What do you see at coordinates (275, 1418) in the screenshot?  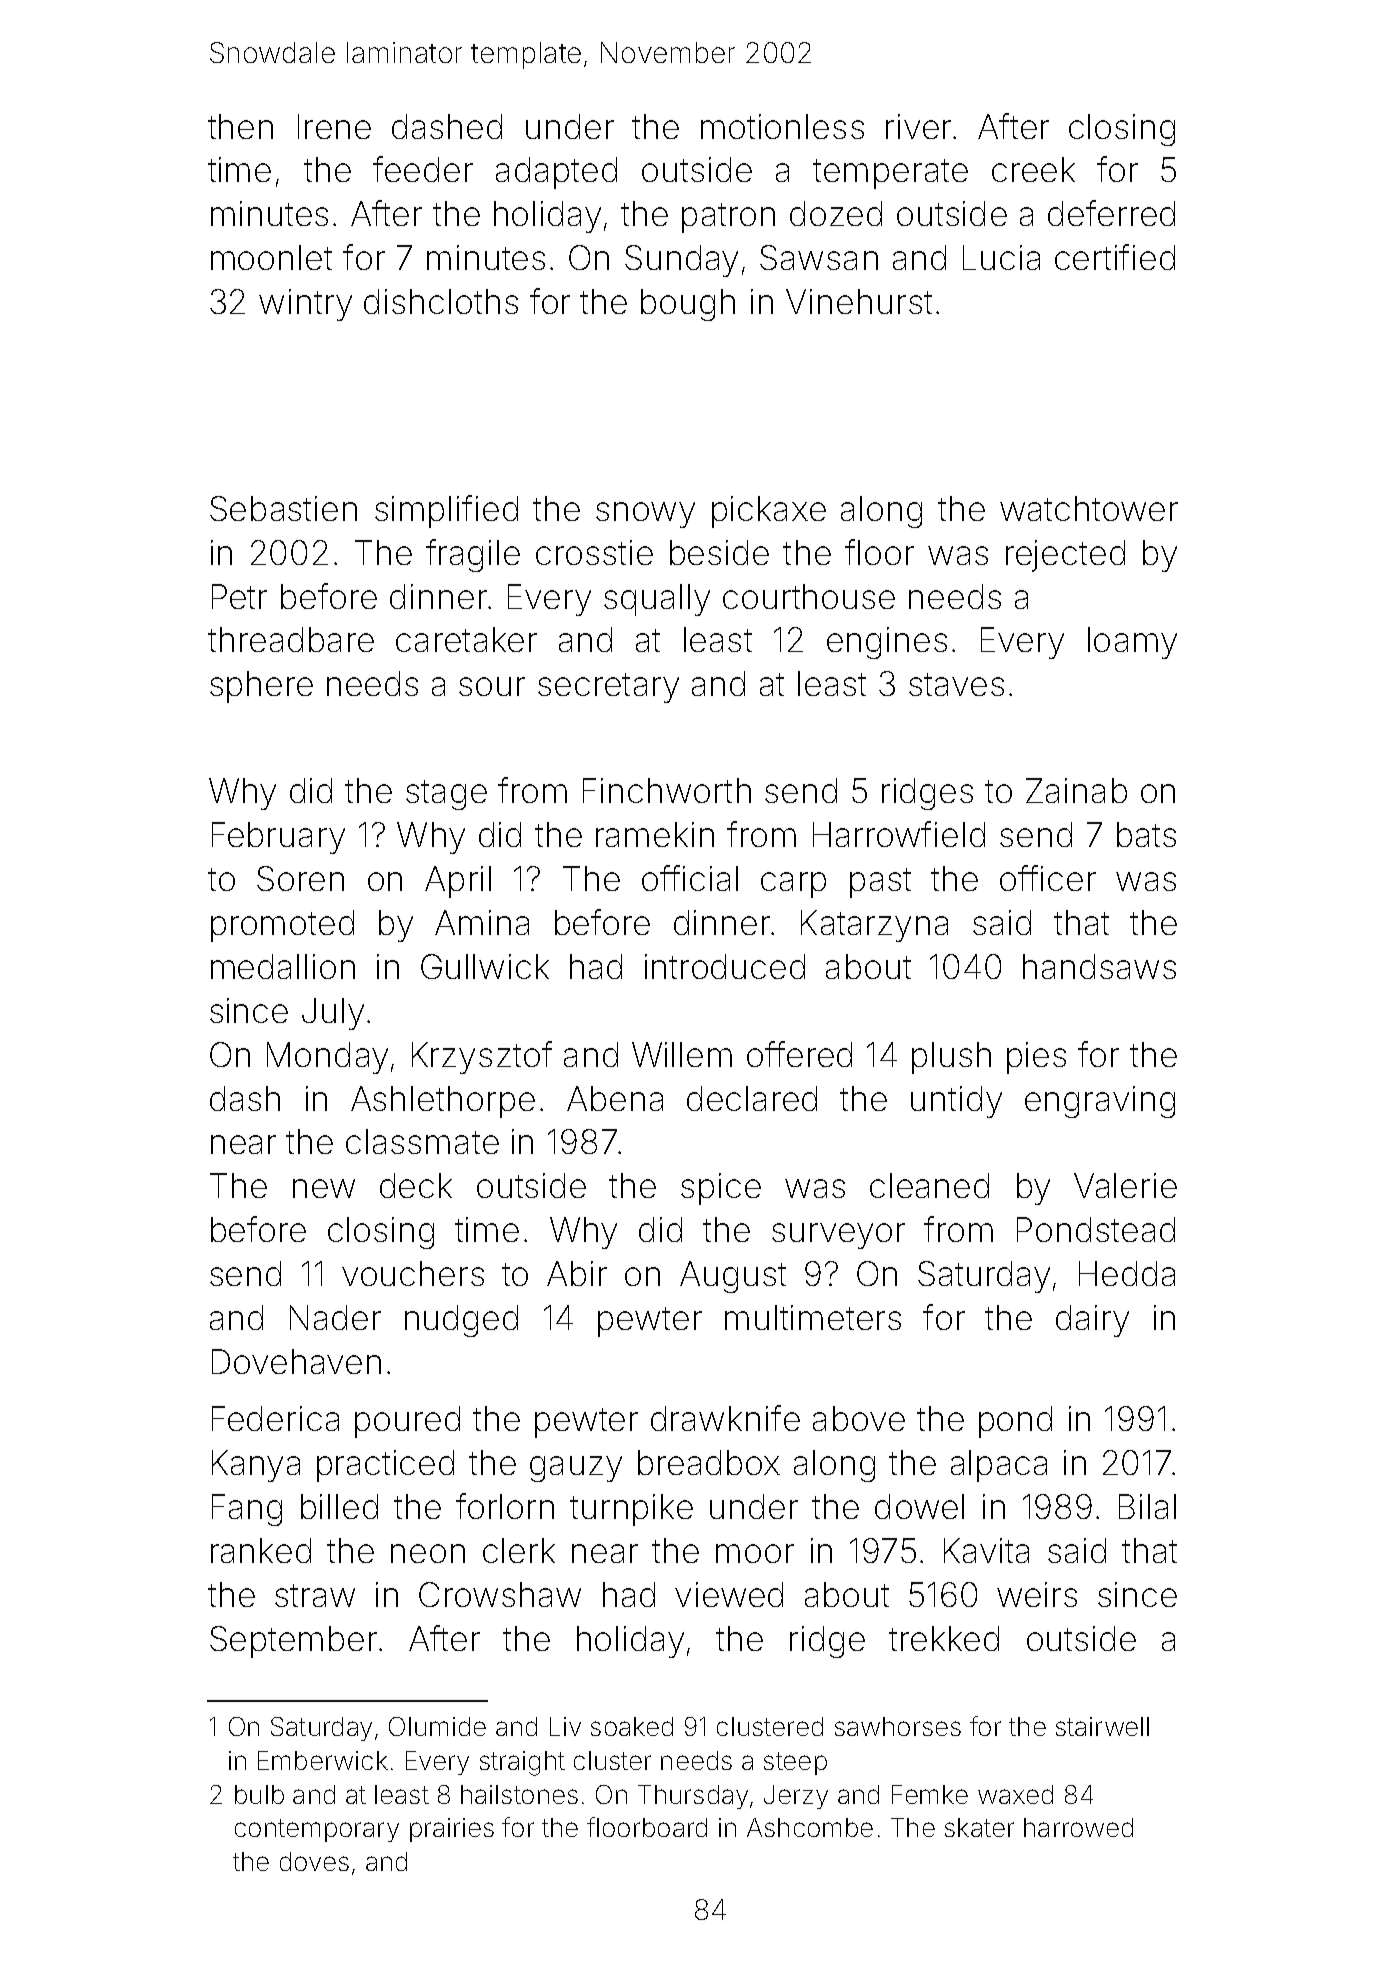 I see `Federica` at bounding box center [275, 1418].
